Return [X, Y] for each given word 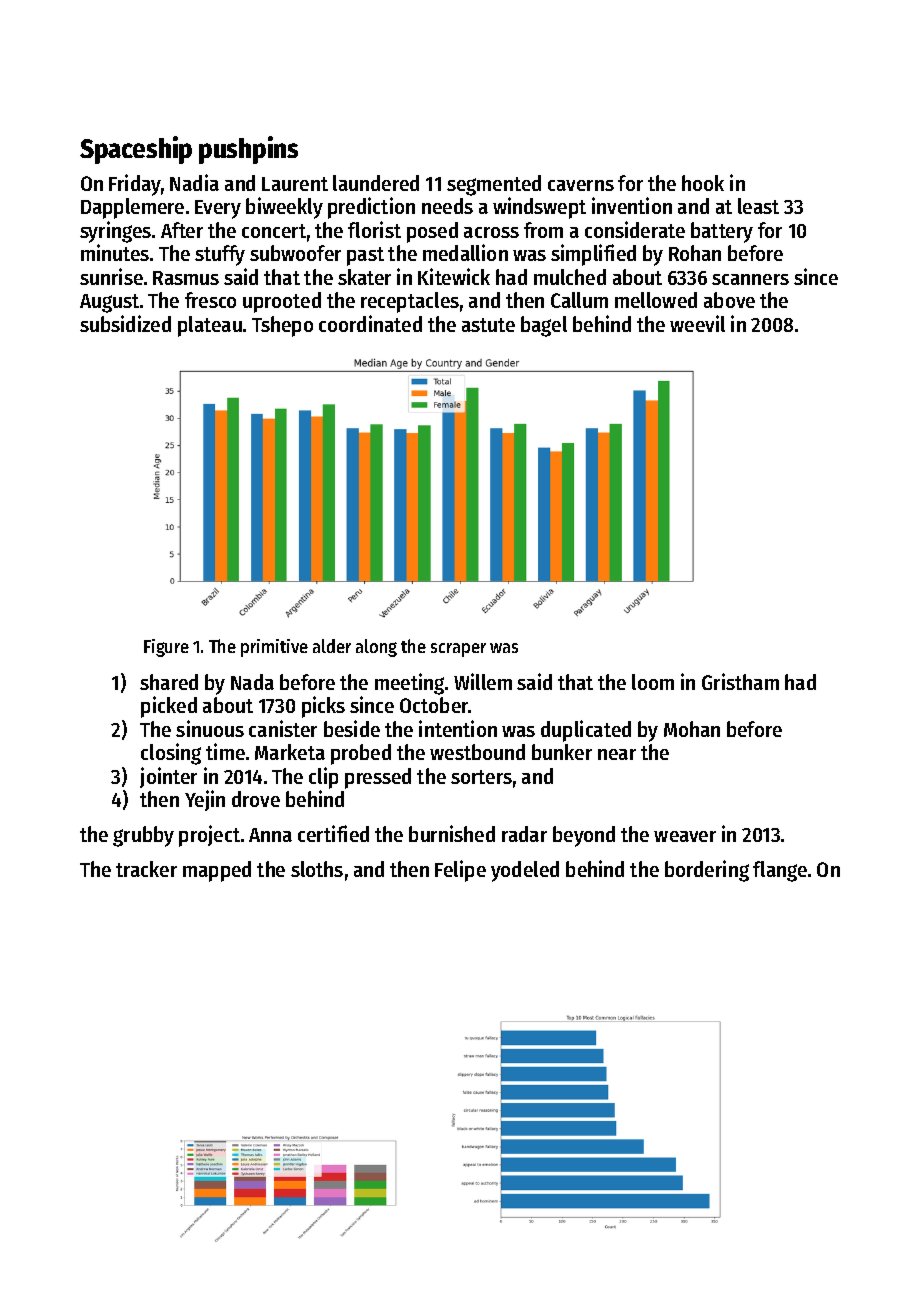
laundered [376, 183]
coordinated [370, 323]
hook [703, 183]
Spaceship [136, 150]
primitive [274, 648]
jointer [168, 777]
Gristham [740, 681]
